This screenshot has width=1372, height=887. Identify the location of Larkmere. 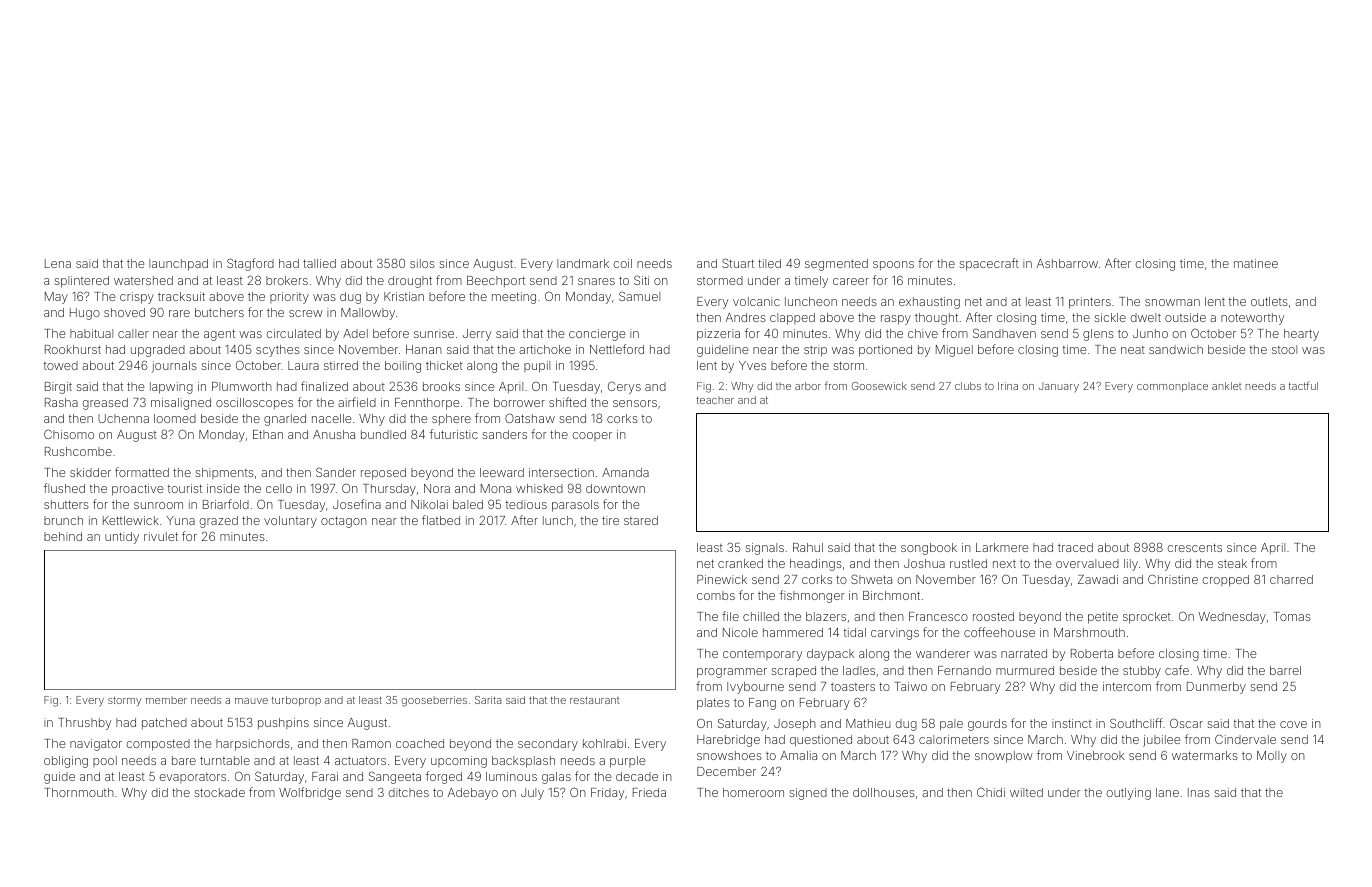
(1002, 547).
